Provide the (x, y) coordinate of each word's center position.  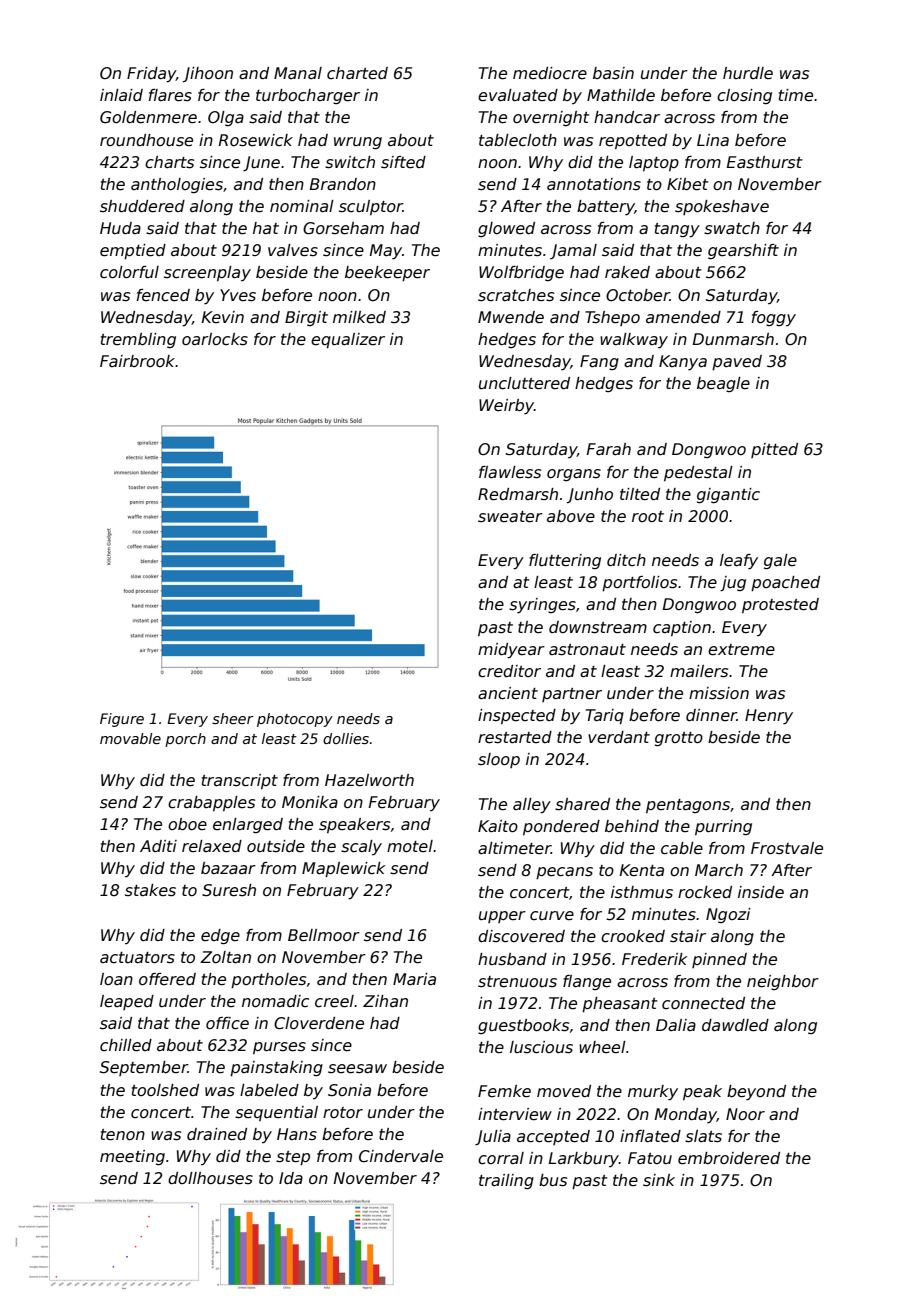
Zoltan (225, 957)
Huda (120, 228)
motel (410, 846)
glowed (506, 229)
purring (723, 827)
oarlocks (215, 339)
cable (682, 848)
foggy (773, 318)
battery (606, 207)
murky (653, 1092)
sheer (233, 718)
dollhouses (210, 1178)
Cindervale (401, 1156)
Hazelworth (369, 780)
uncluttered (524, 383)
